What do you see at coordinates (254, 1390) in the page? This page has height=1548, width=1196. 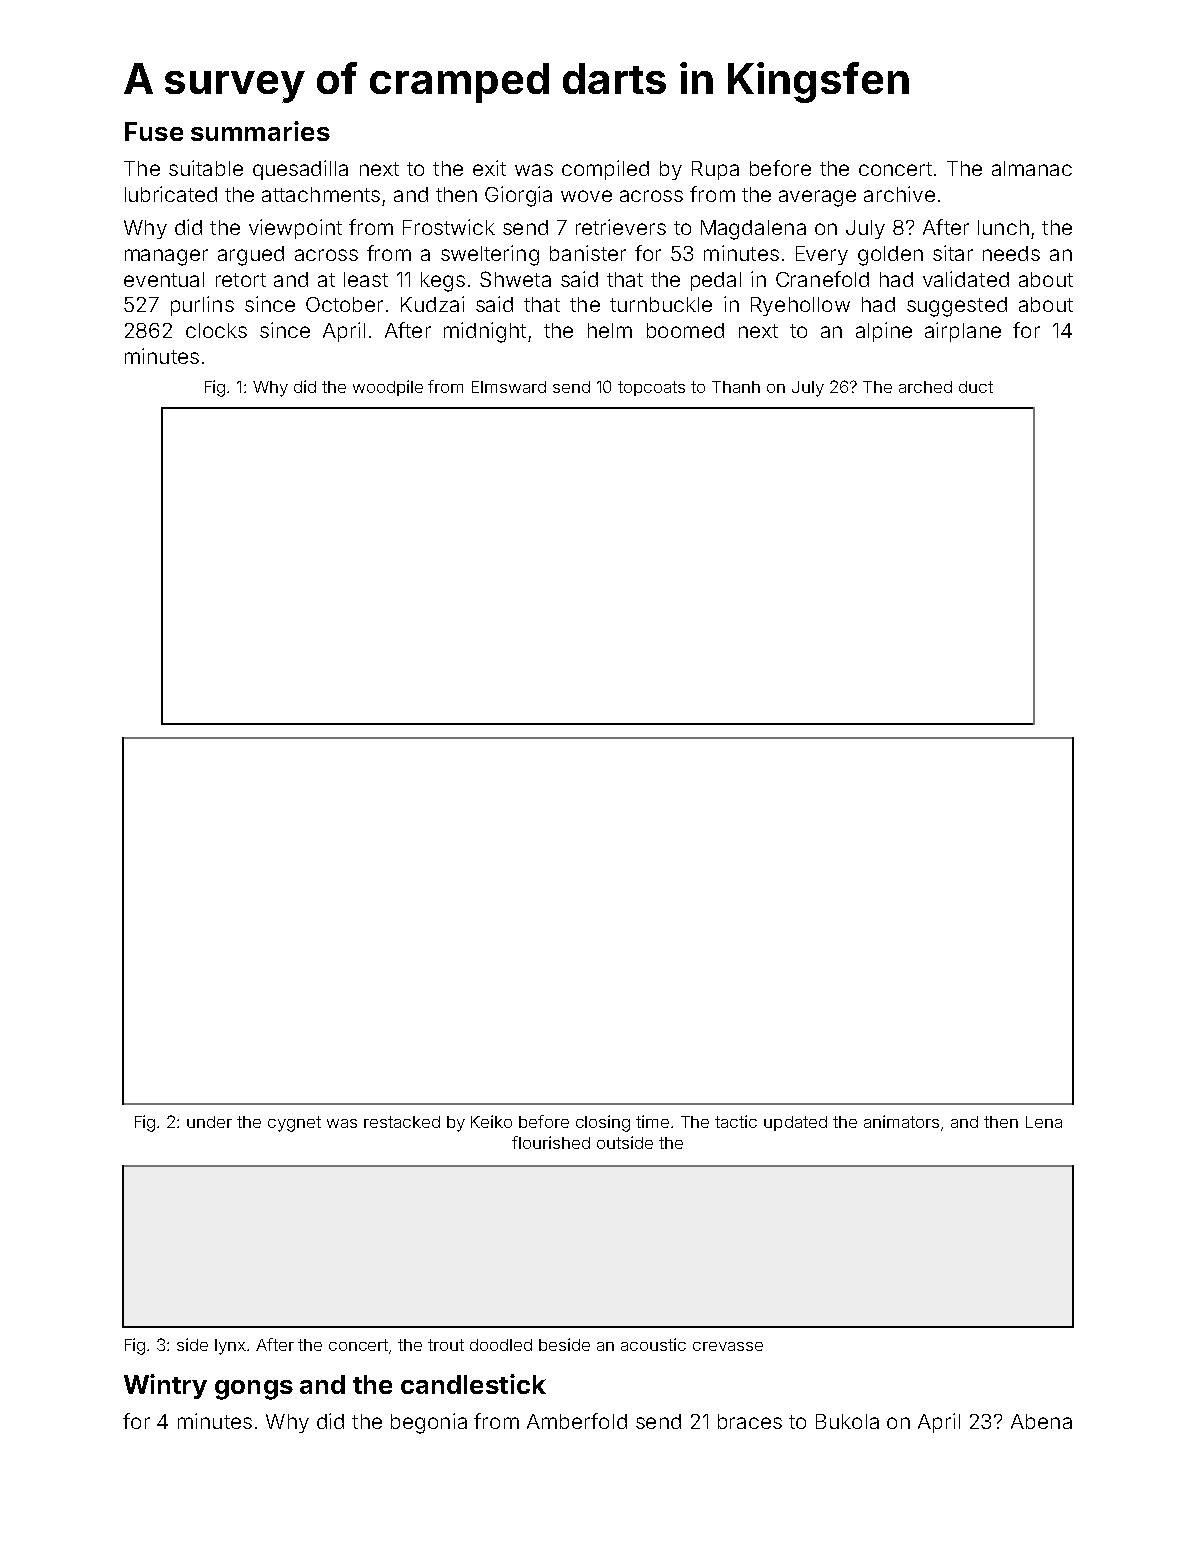 I see `gongs` at bounding box center [254, 1390].
